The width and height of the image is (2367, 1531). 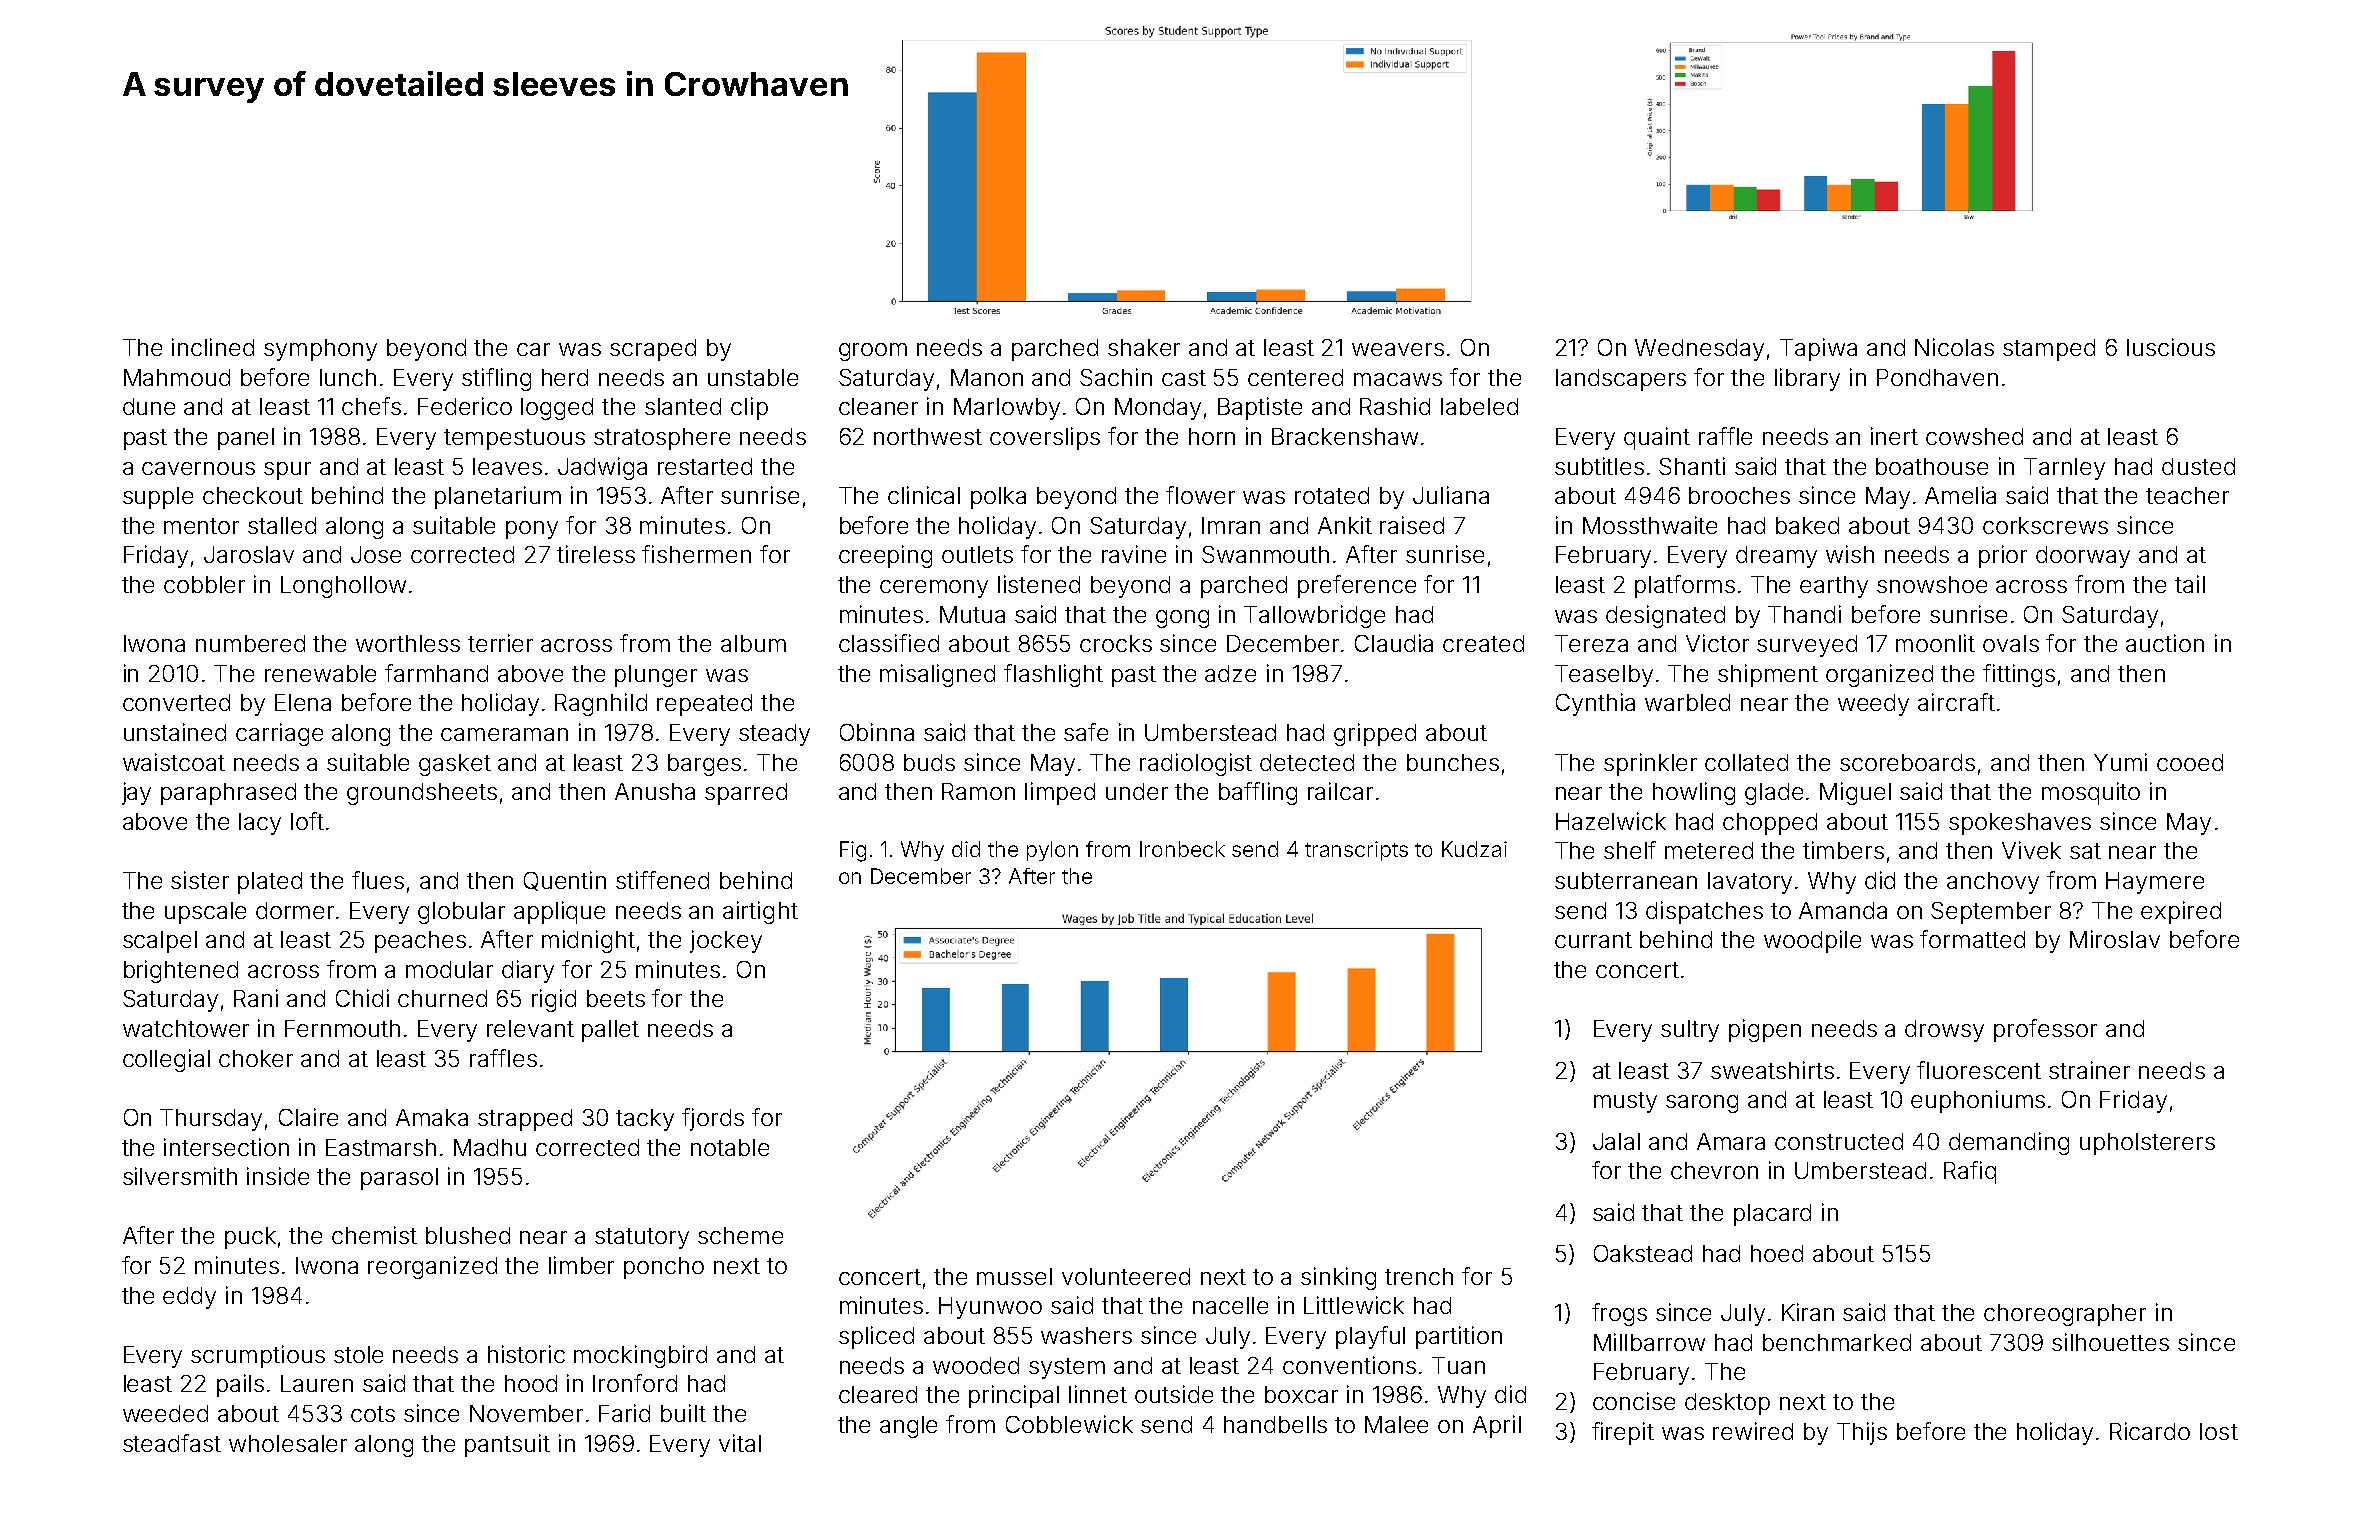 What do you see at coordinates (878, 1394) in the image?
I see `cleared` at bounding box center [878, 1394].
